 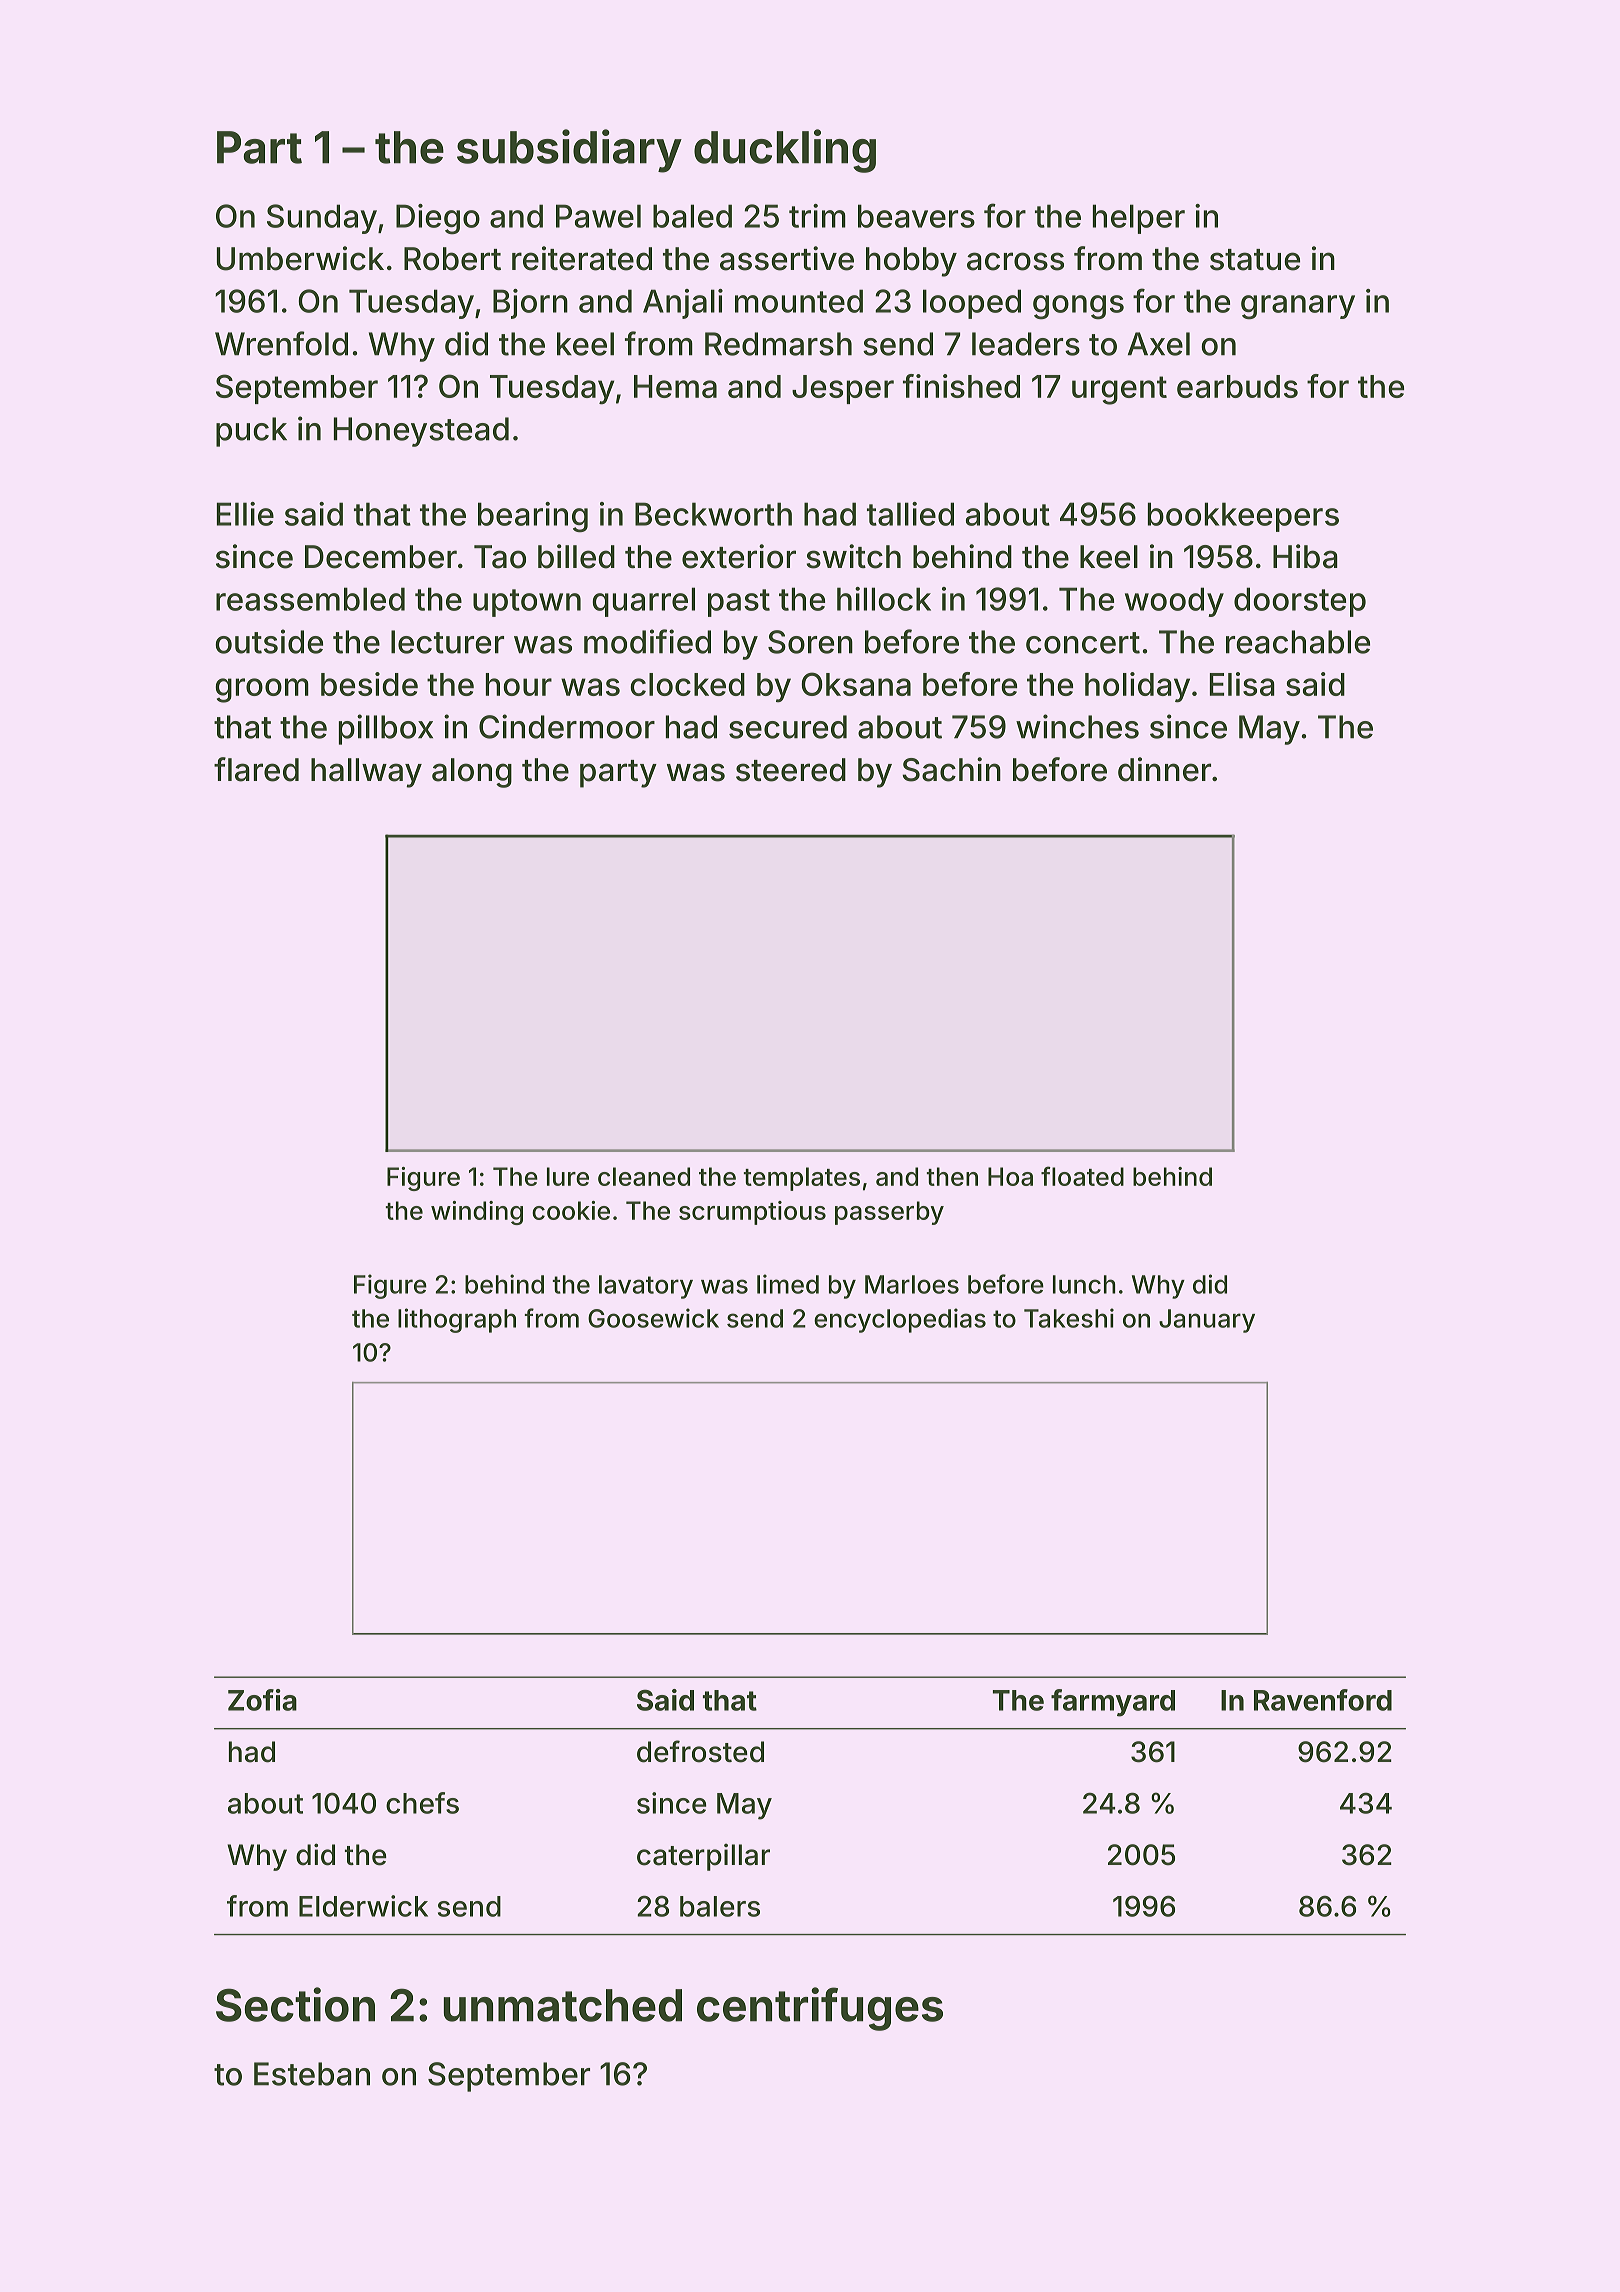 What do you see at coordinates (788, 727) in the screenshot?
I see `secured` at bounding box center [788, 727].
